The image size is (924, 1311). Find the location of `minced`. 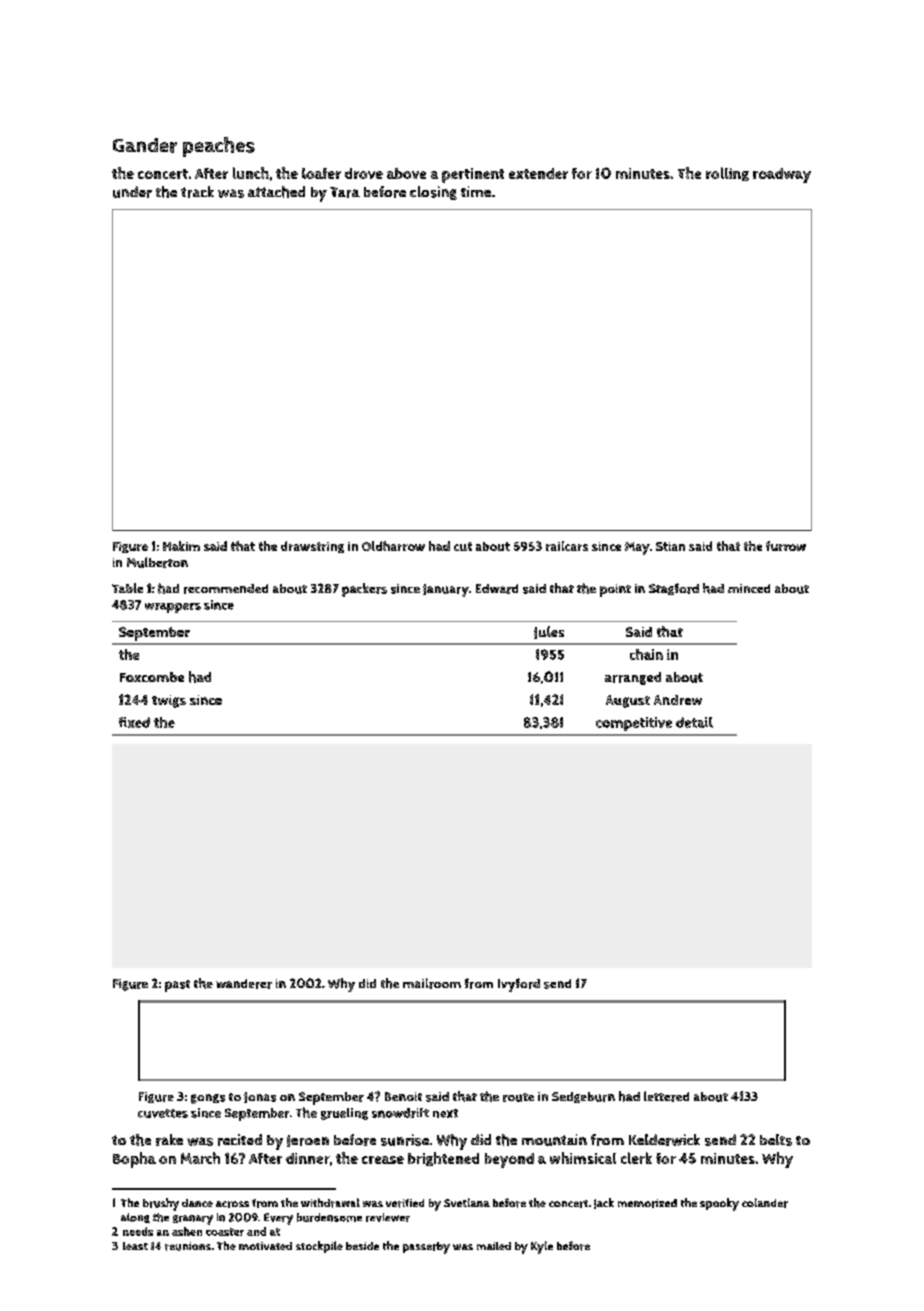

minced is located at coordinates (749, 588).
